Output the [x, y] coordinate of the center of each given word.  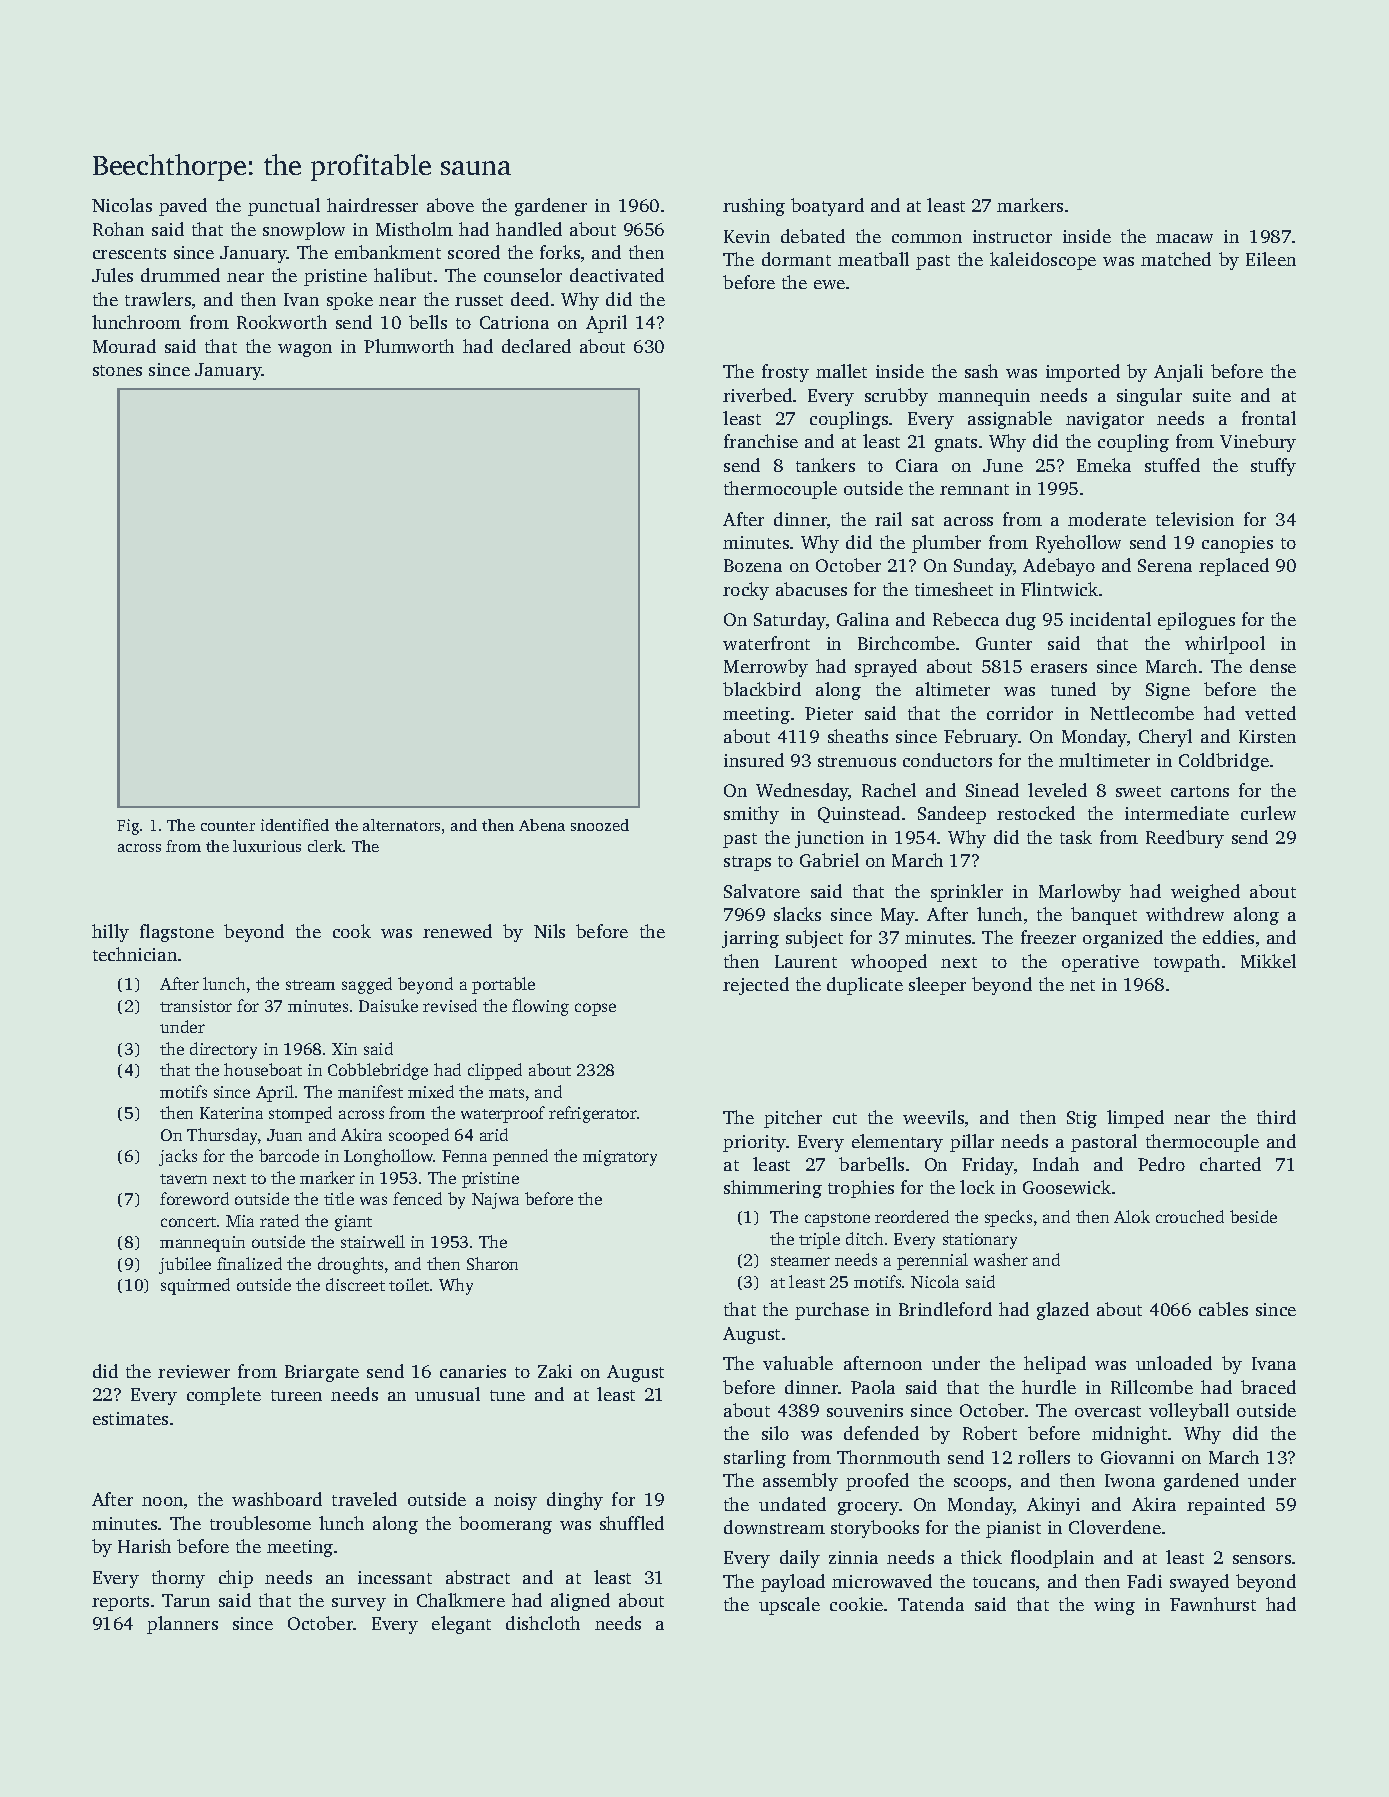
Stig [1082, 1119]
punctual [284, 207]
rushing [754, 207]
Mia [240, 1221]
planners [182, 1625]
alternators [401, 825]
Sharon [492, 1263]
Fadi [1144, 1581]
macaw [1184, 238]
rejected [756, 986]
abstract [478, 1577]
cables [1223, 1309]
